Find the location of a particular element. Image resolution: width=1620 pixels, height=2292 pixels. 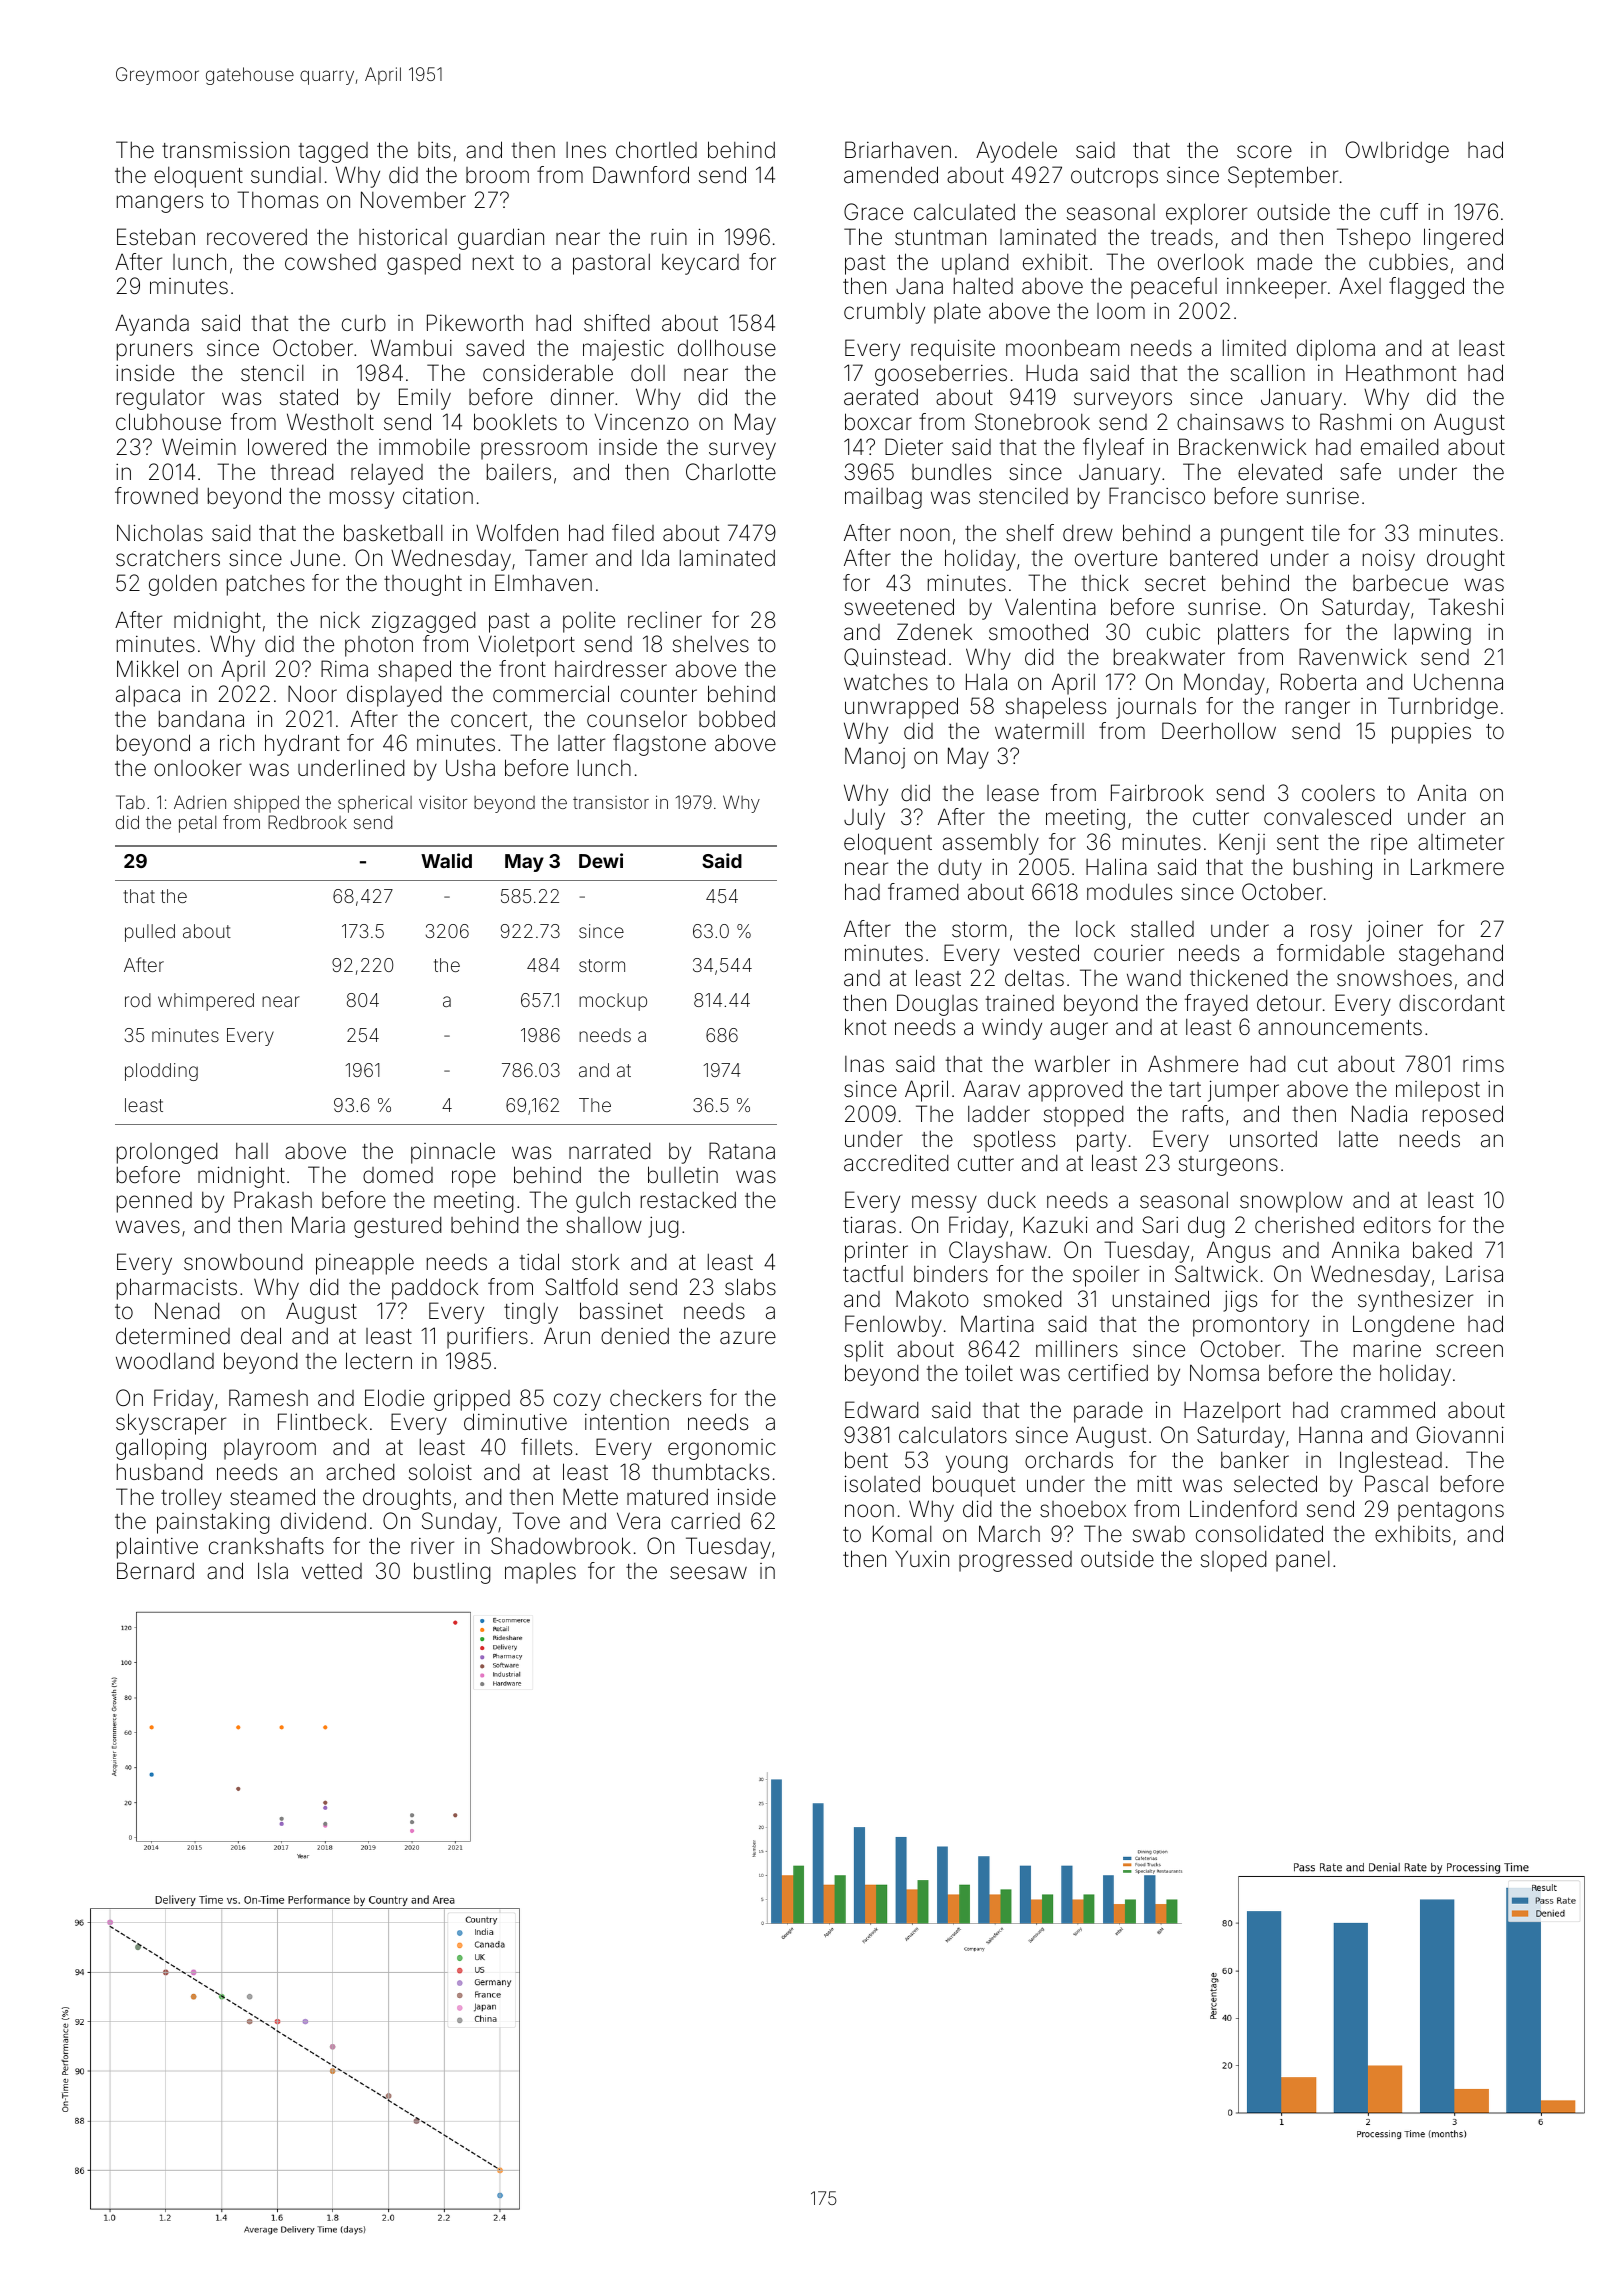

Owlbridge is located at coordinates (1397, 152).
